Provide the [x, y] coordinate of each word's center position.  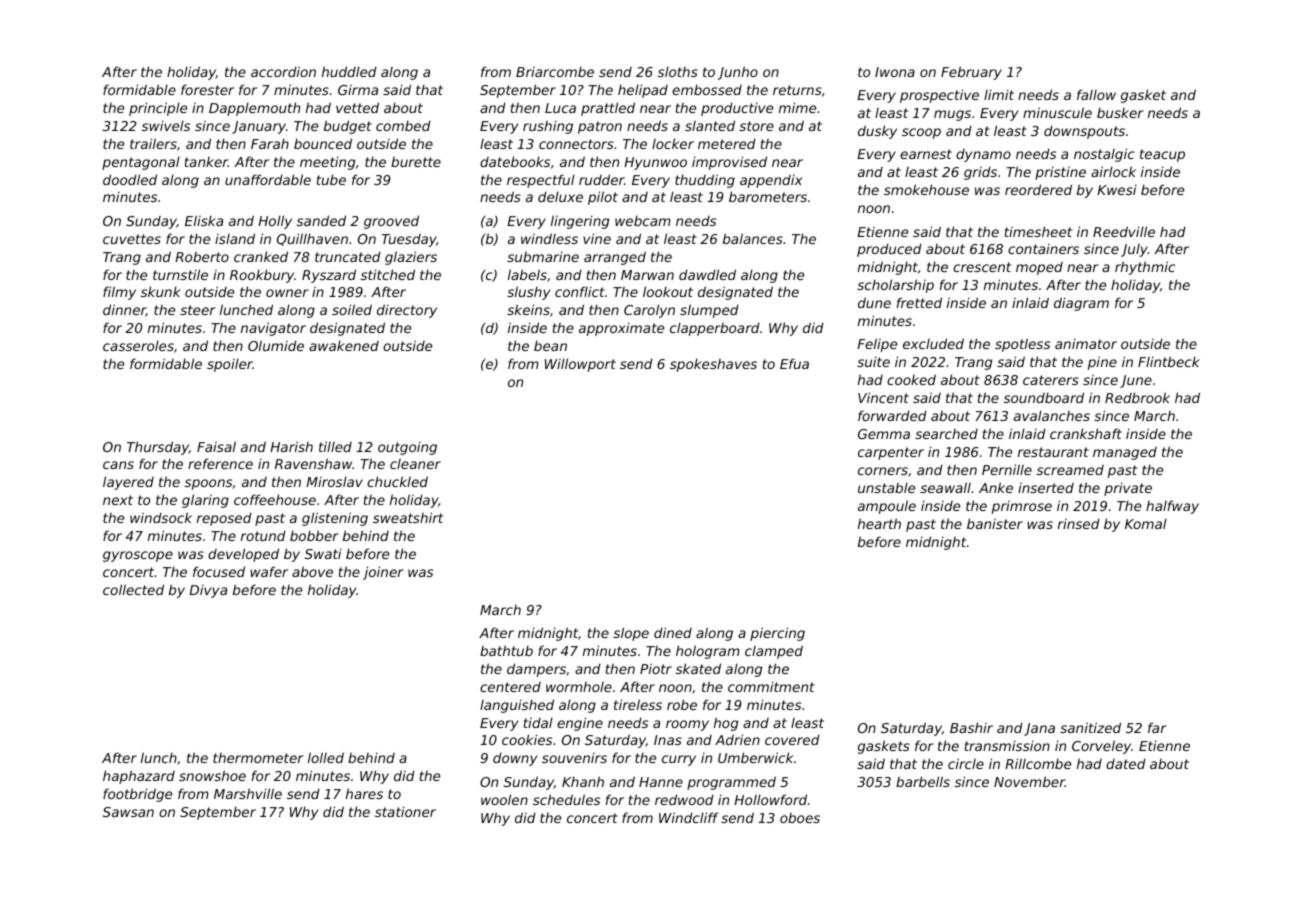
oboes [800, 818]
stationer [405, 811]
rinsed [1079, 523]
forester [207, 89]
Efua [794, 363]
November [1029, 781]
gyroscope [138, 556]
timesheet [1038, 231]
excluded [933, 343]
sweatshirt [408, 517]
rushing [548, 127]
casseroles [138, 345]
